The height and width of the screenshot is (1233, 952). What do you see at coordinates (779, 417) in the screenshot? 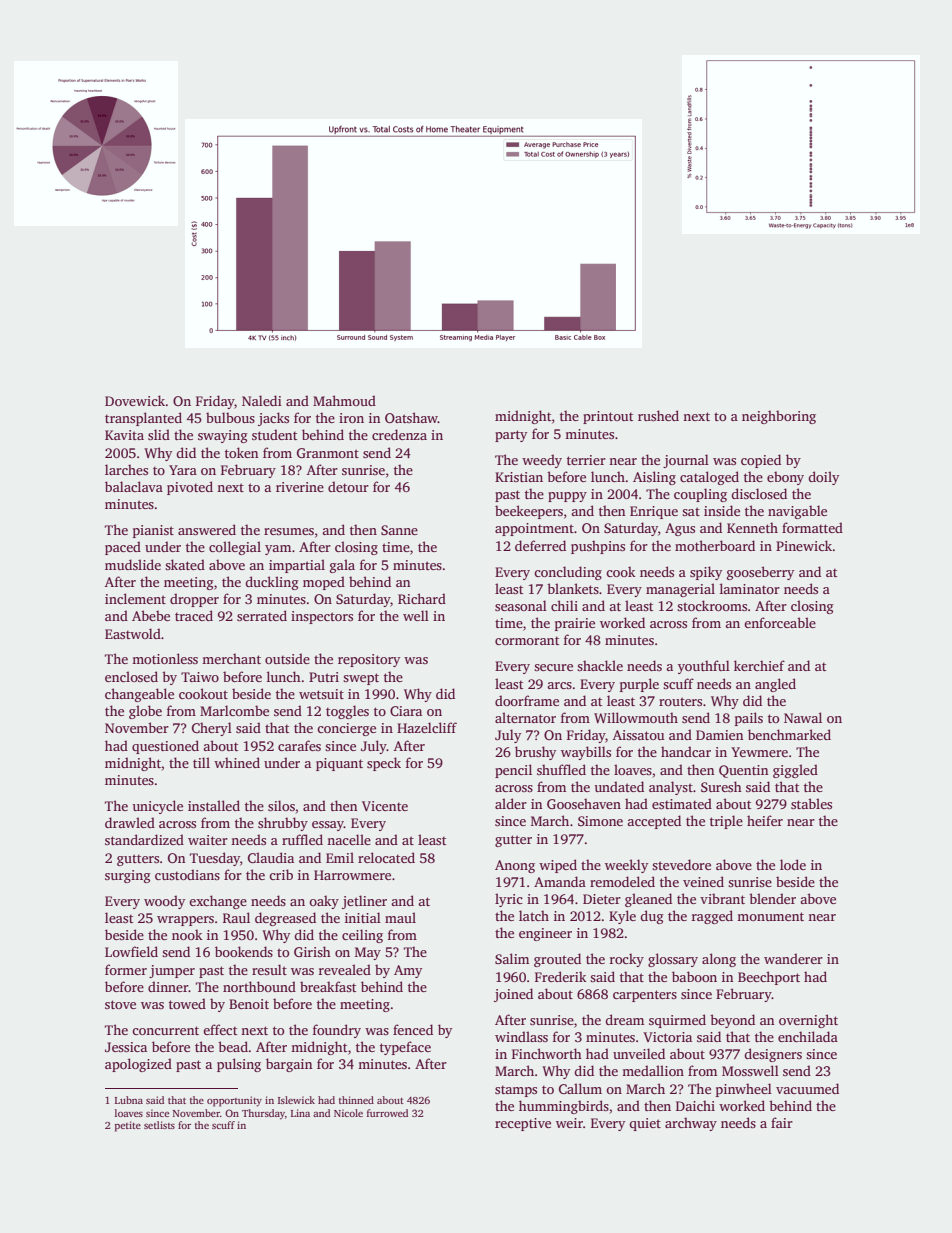
I see `neighboring` at bounding box center [779, 417].
